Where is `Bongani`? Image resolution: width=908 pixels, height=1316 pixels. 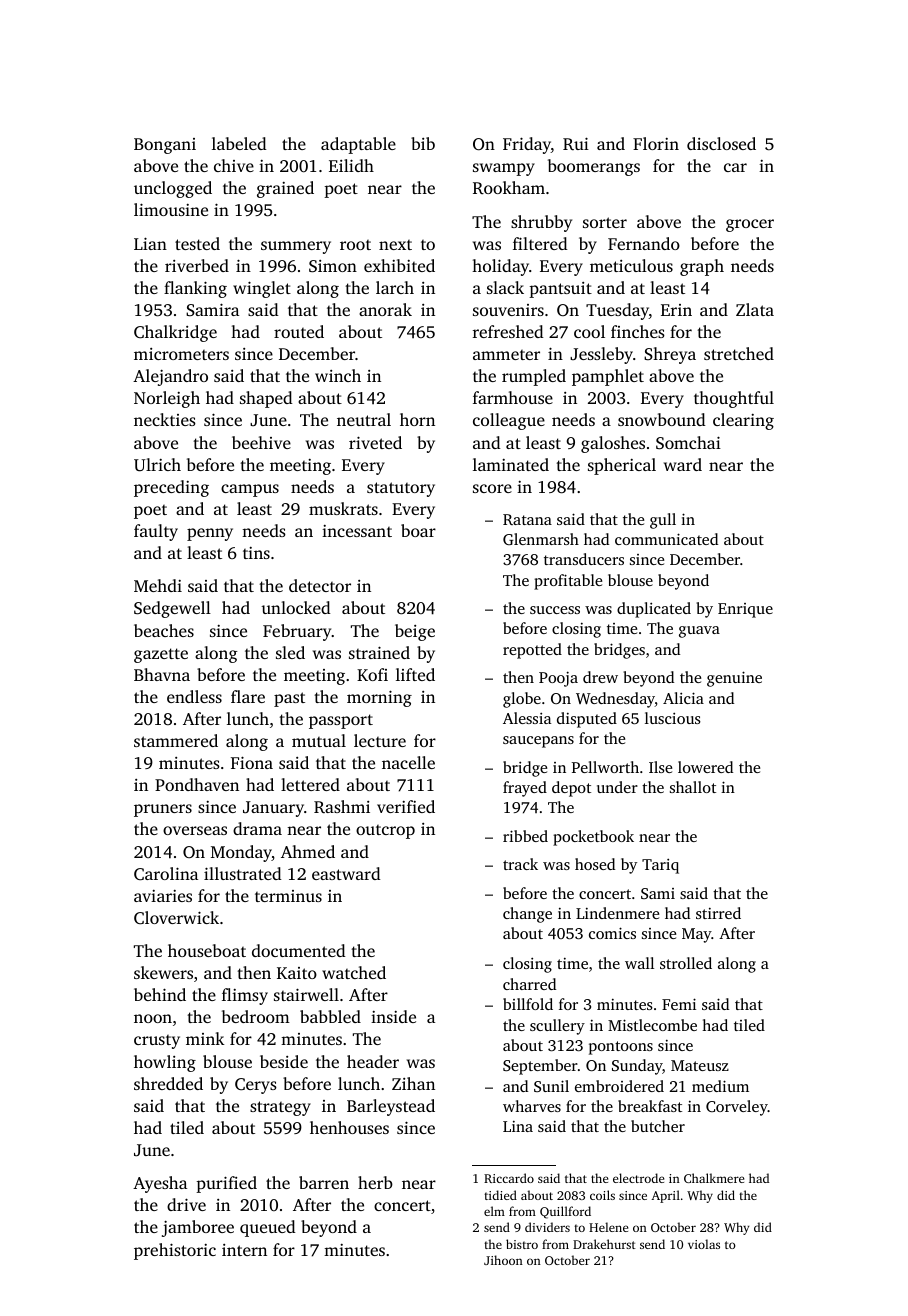
Bongani is located at coordinates (165, 146).
